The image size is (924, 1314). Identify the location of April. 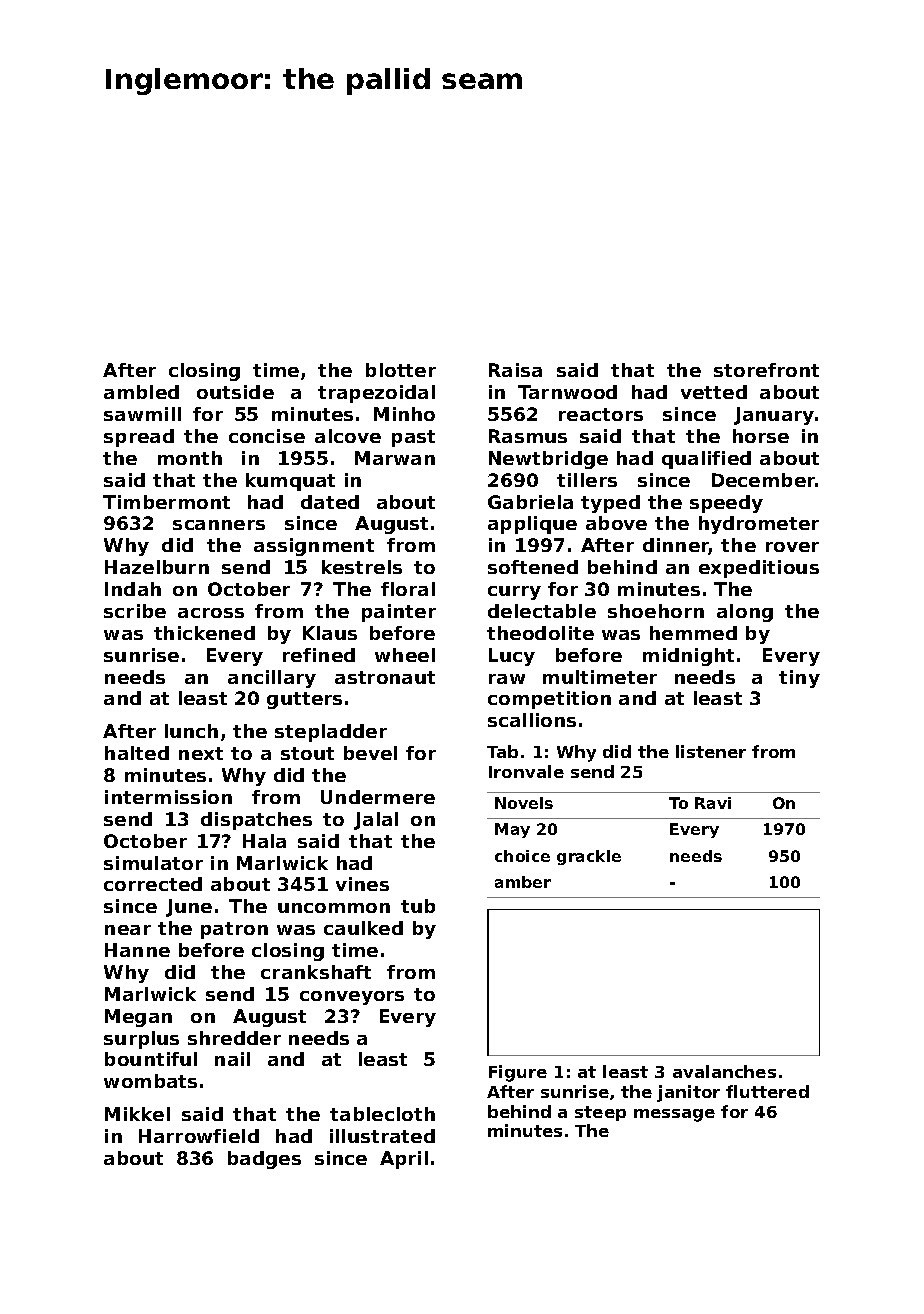
(404, 1160).
